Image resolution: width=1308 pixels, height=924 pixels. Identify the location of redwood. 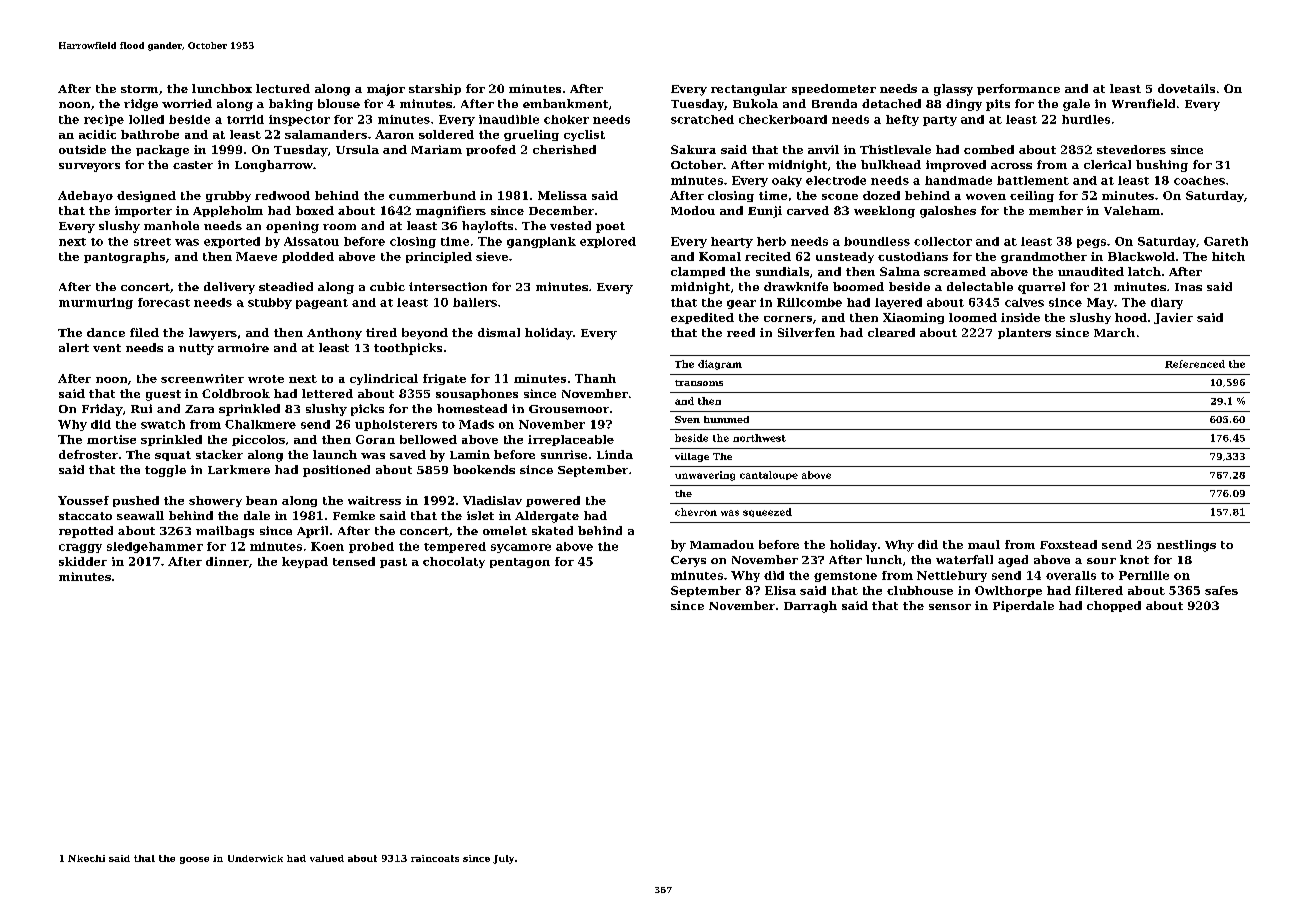
(282, 195).
